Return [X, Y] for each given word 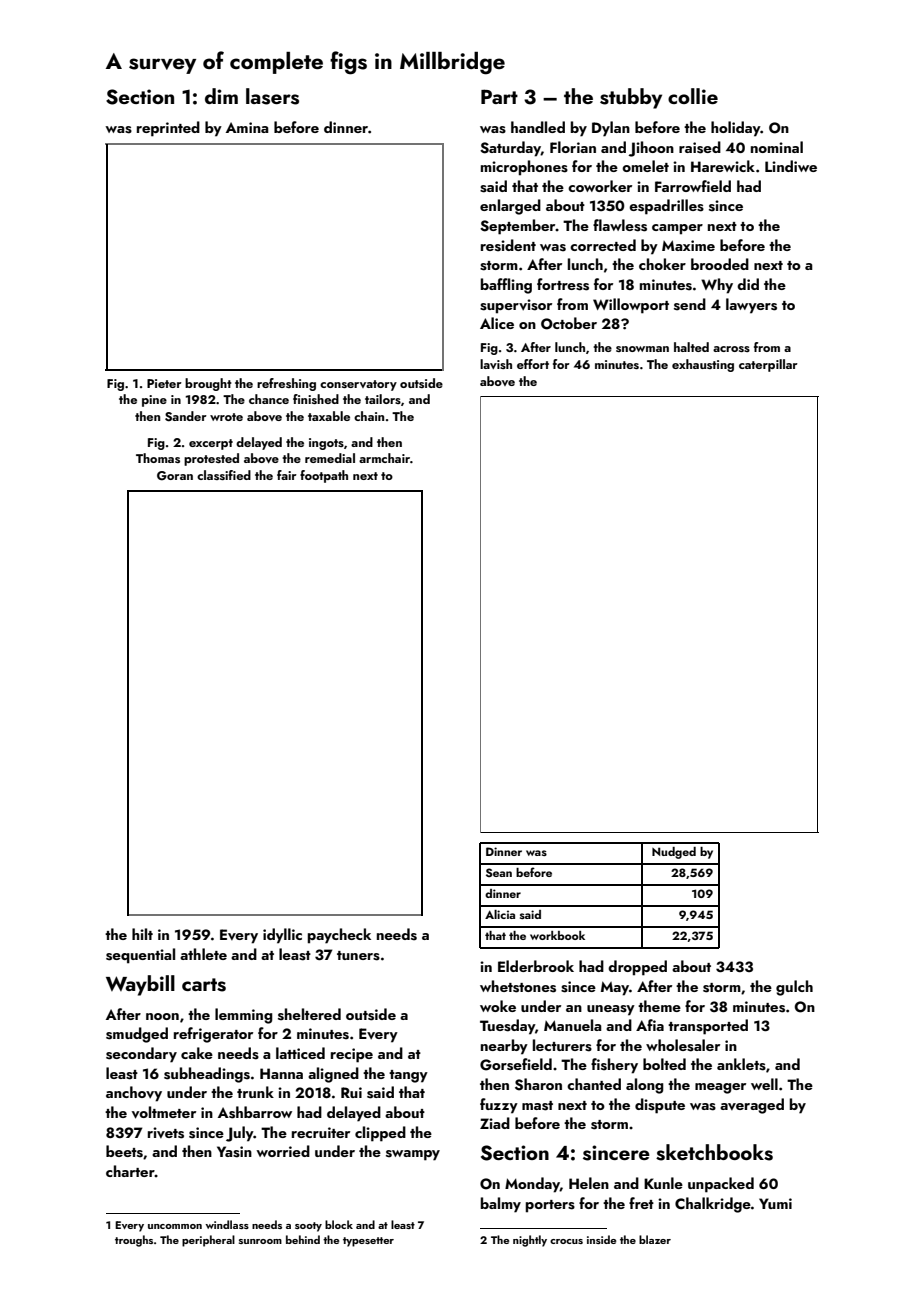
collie [693, 96]
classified [224, 475]
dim [221, 96]
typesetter [368, 1242]
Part [499, 96]
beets [124, 1151]
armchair [384, 458]
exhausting [703, 365]
